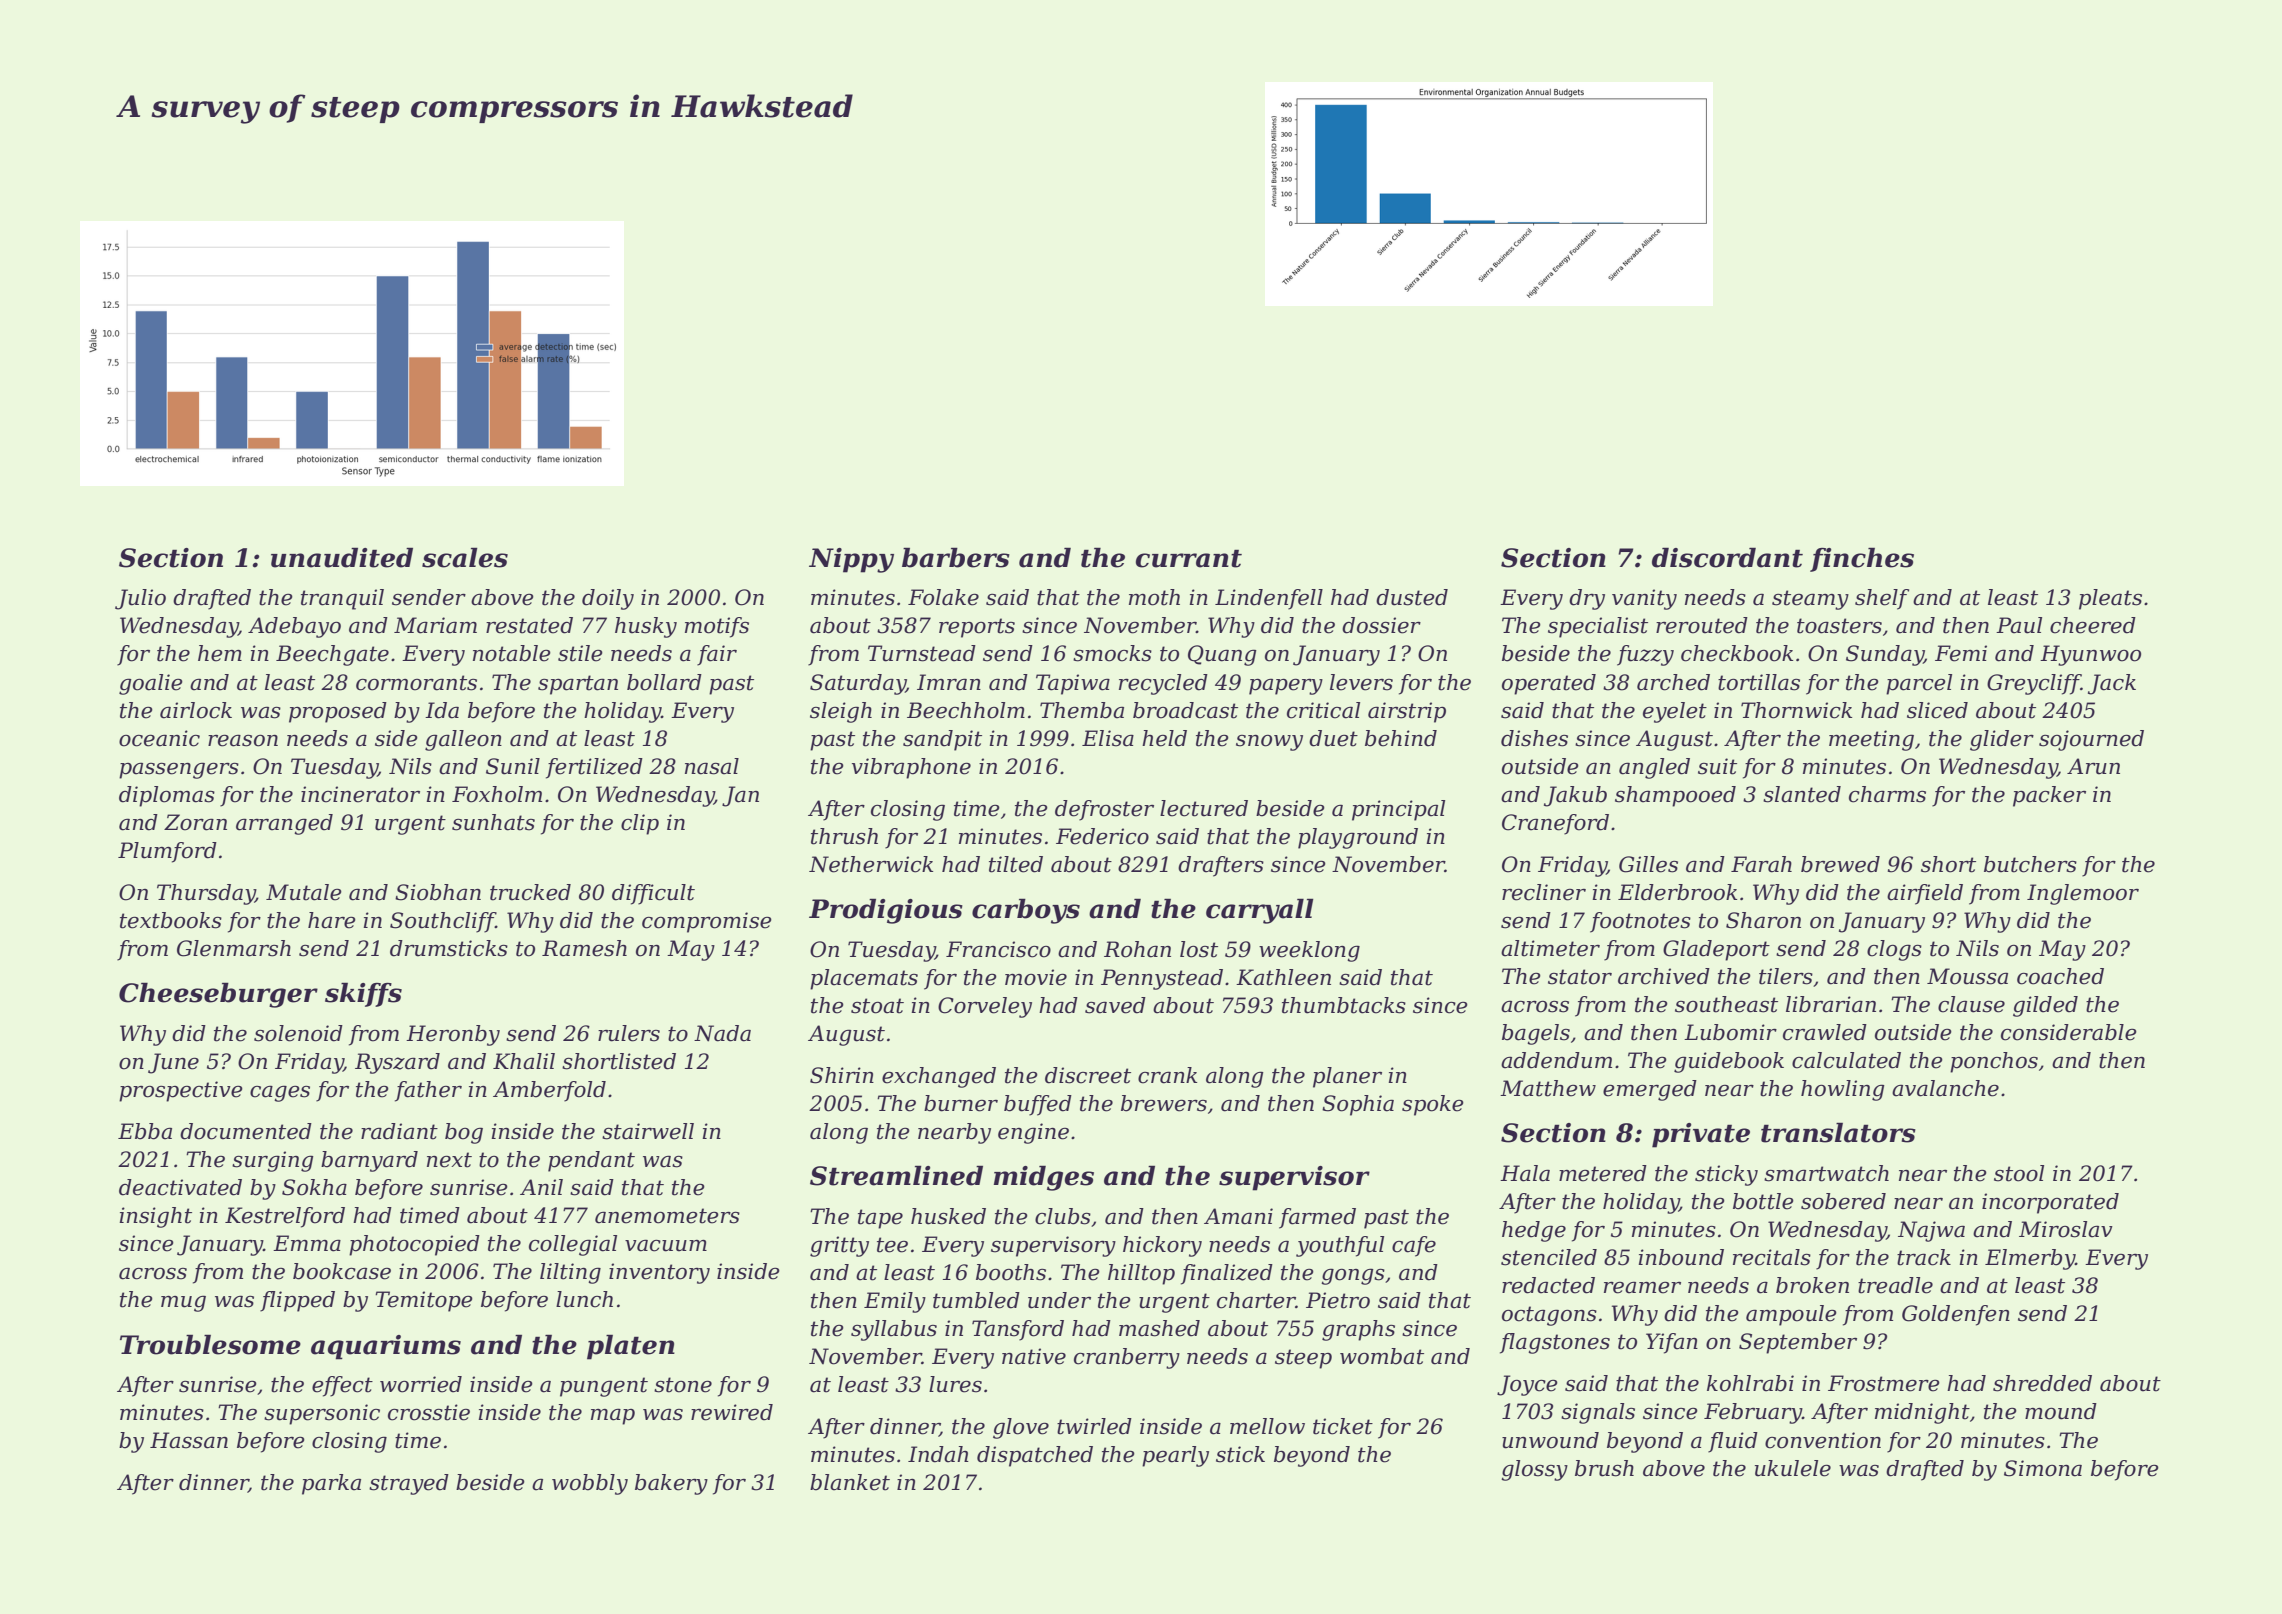 Image resolution: width=2282 pixels, height=1614 pixels. Describe the element at coordinates (1189, 558) in the image. I see `currant` at that location.
